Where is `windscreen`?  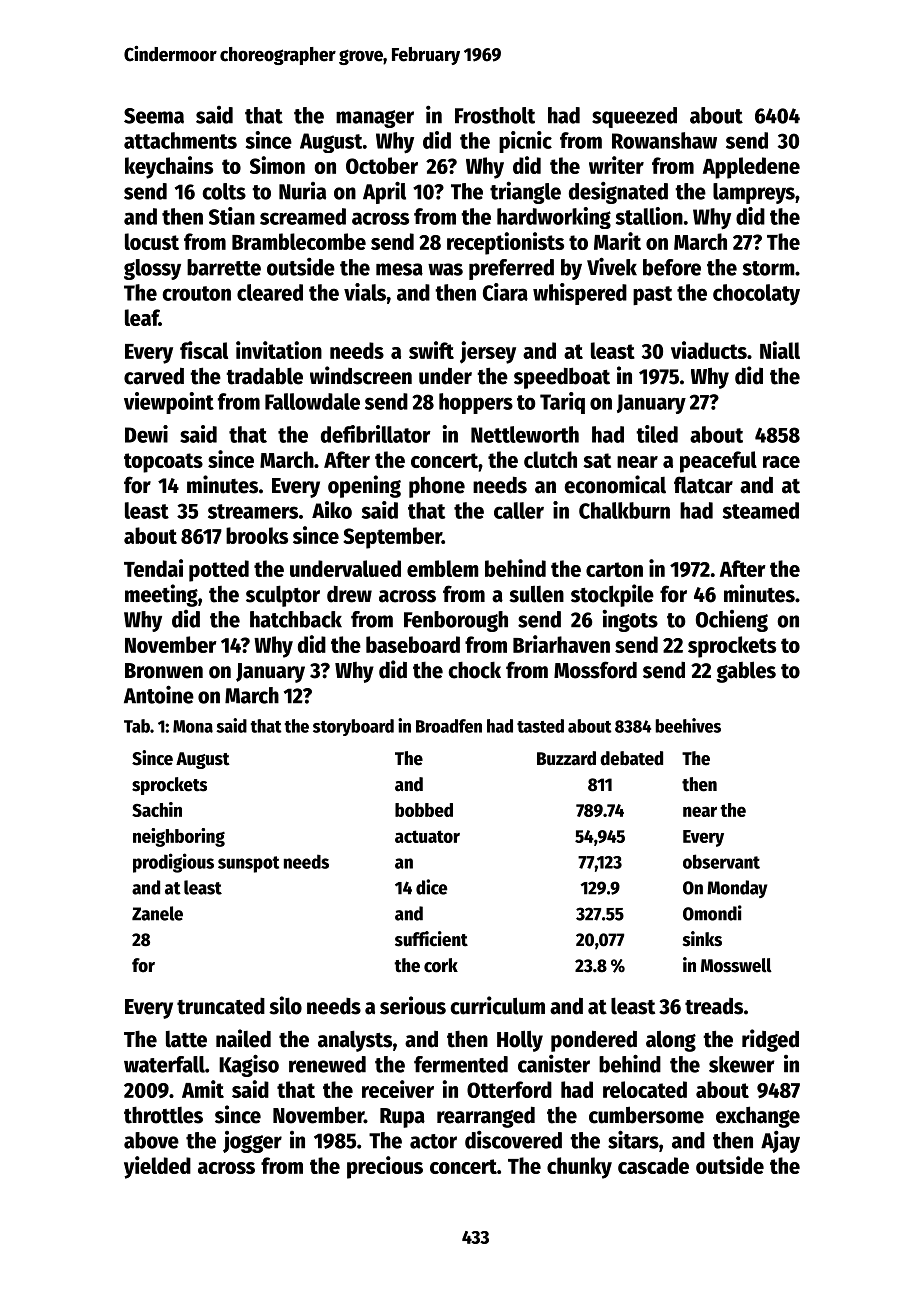
windscreen is located at coordinates (361, 375).
